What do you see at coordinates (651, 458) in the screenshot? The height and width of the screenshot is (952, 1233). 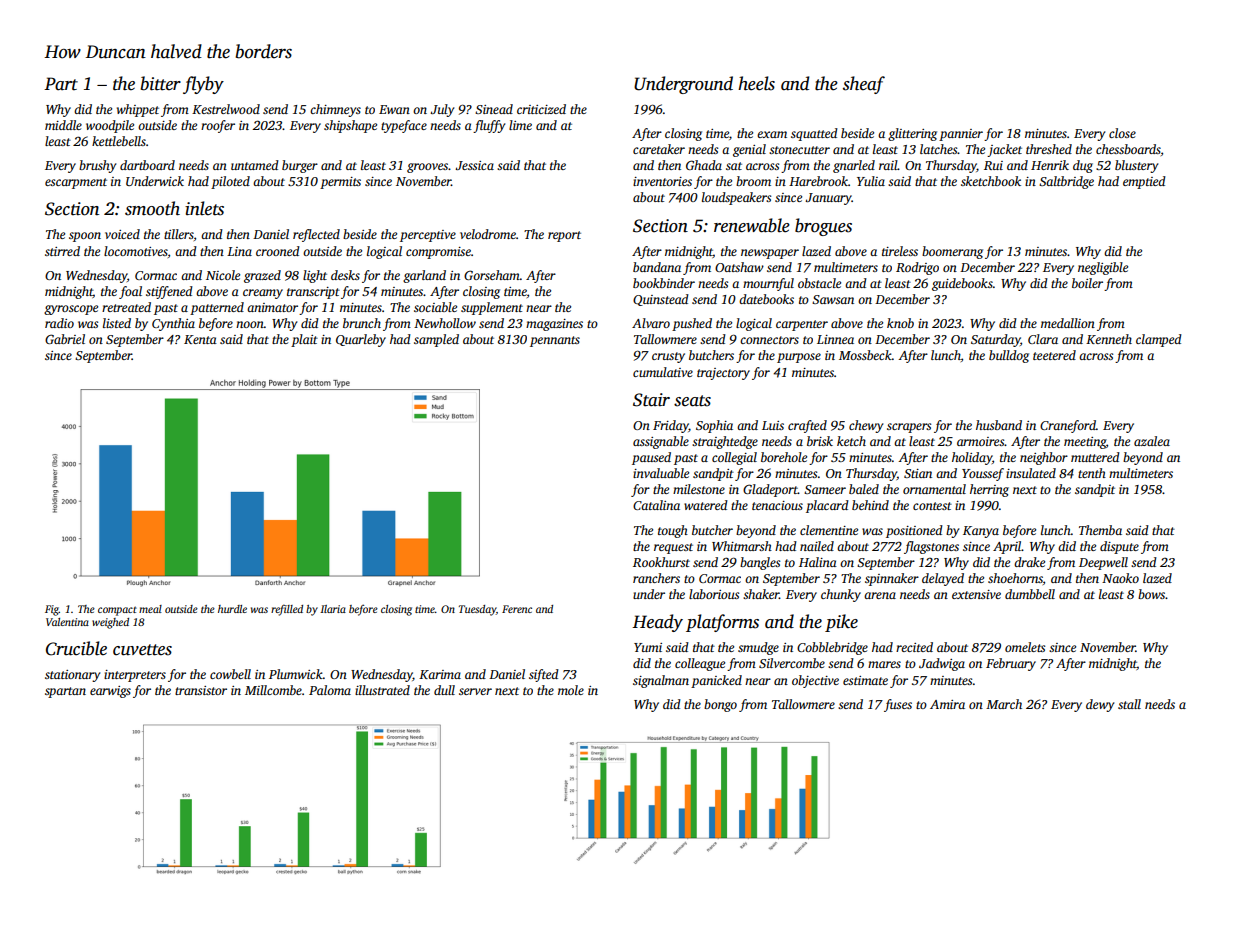 I see `paused` at bounding box center [651, 458].
